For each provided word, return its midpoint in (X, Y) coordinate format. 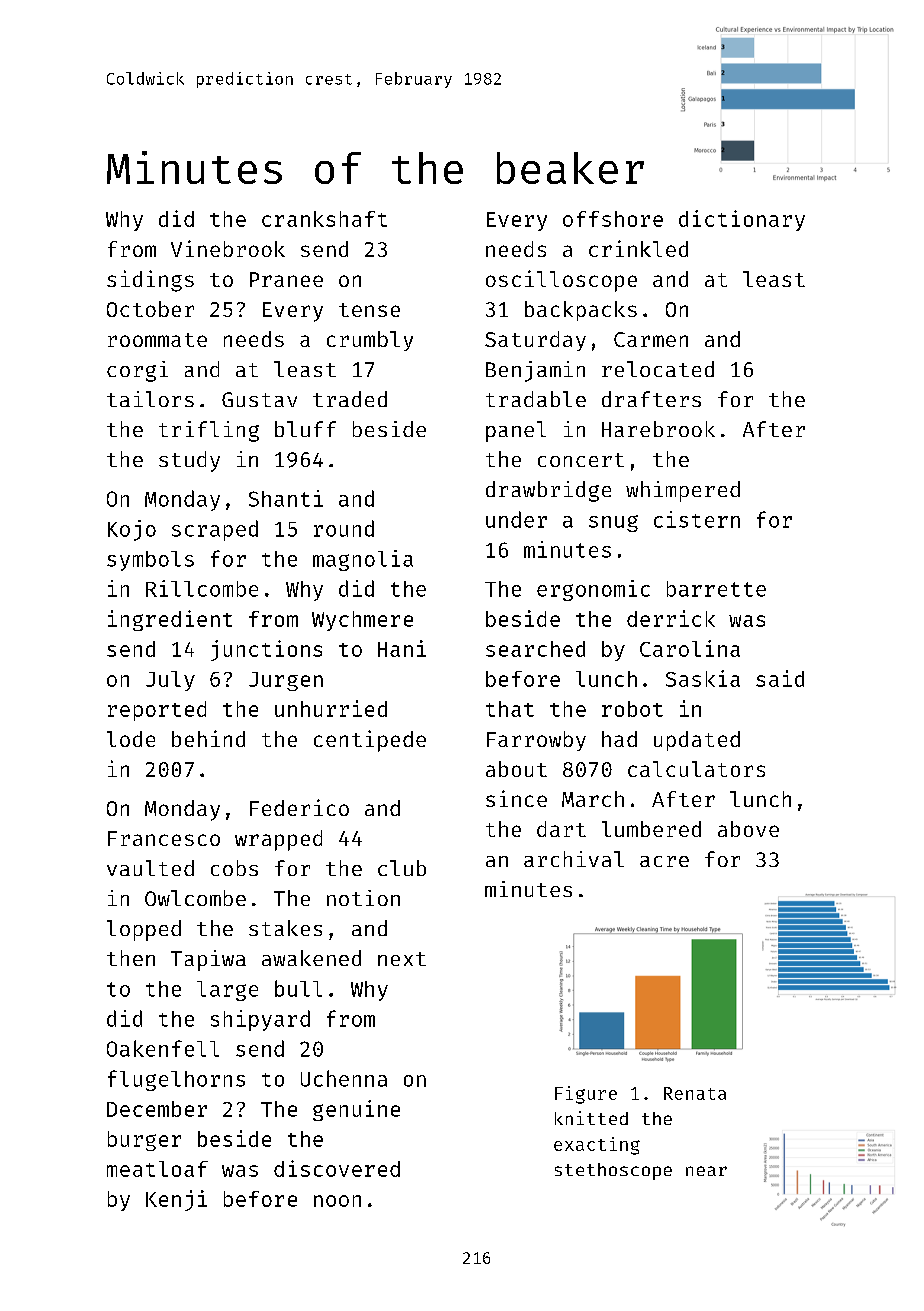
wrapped (278, 840)
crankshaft (324, 219)
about (516, 769)
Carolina (690, 648)
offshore (613, 219)
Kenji (176, 1200)
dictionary (742, 220)
